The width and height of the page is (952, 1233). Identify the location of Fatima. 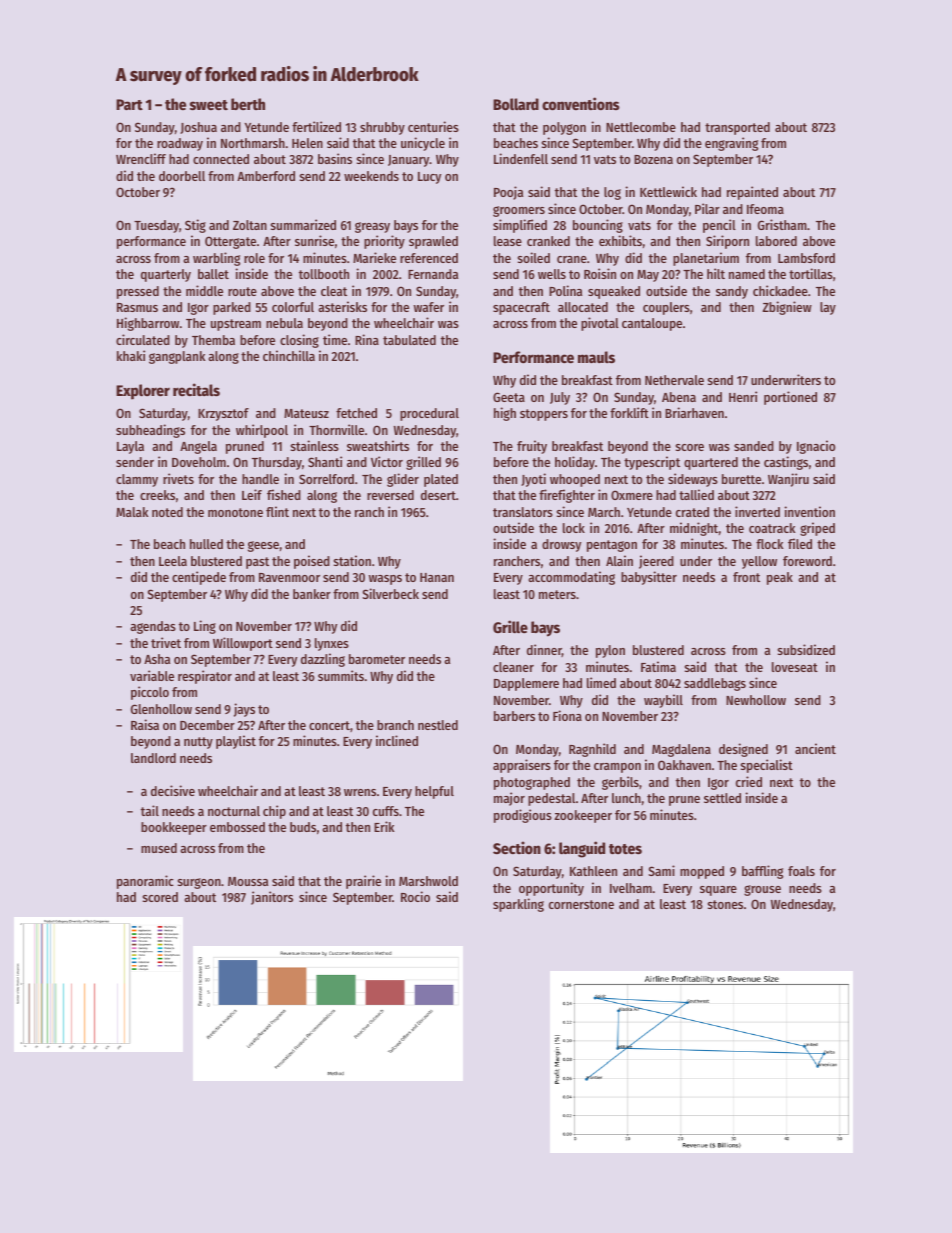
(658, 666).
